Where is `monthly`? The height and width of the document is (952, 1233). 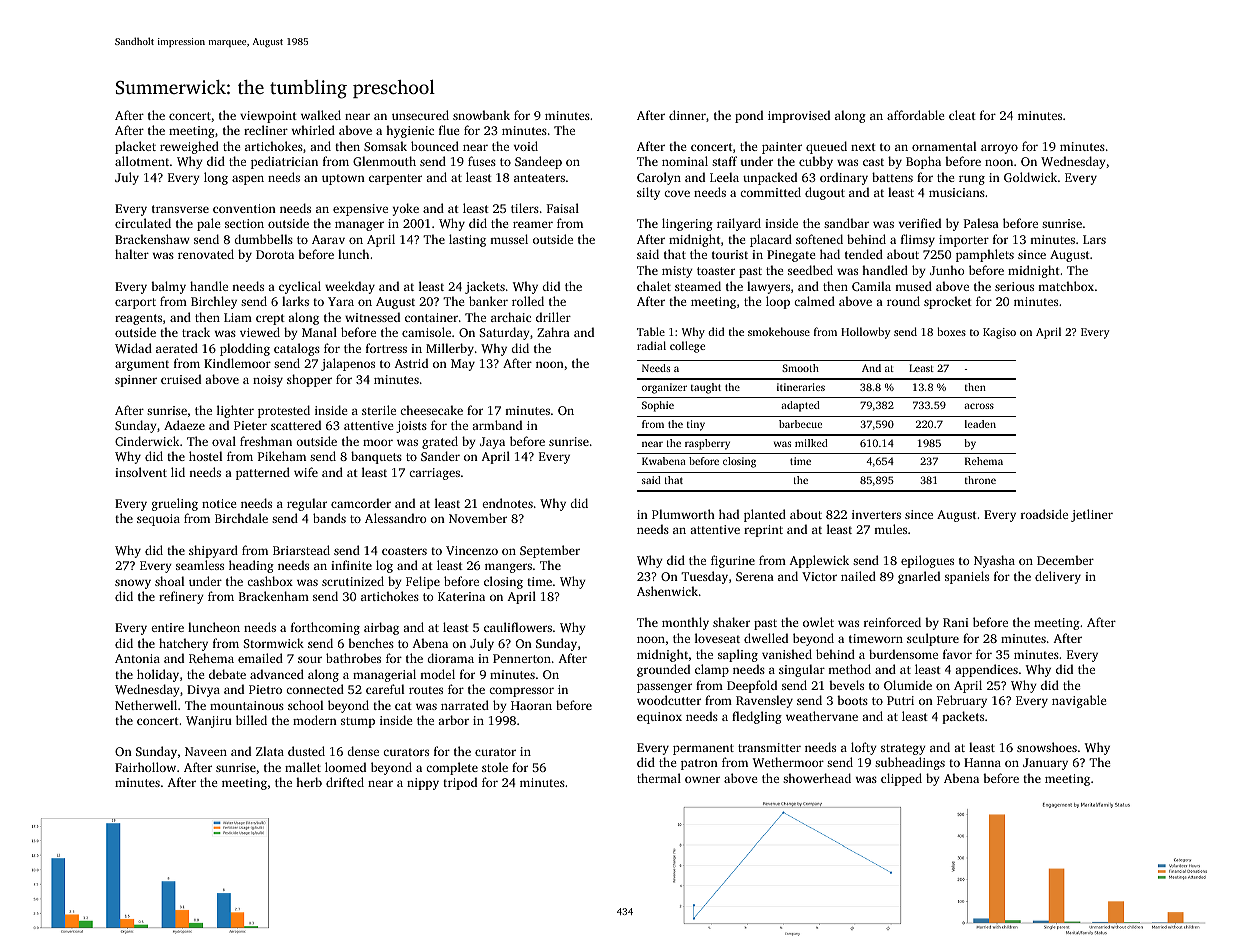 monthly is located at coordinates (685, 623).
